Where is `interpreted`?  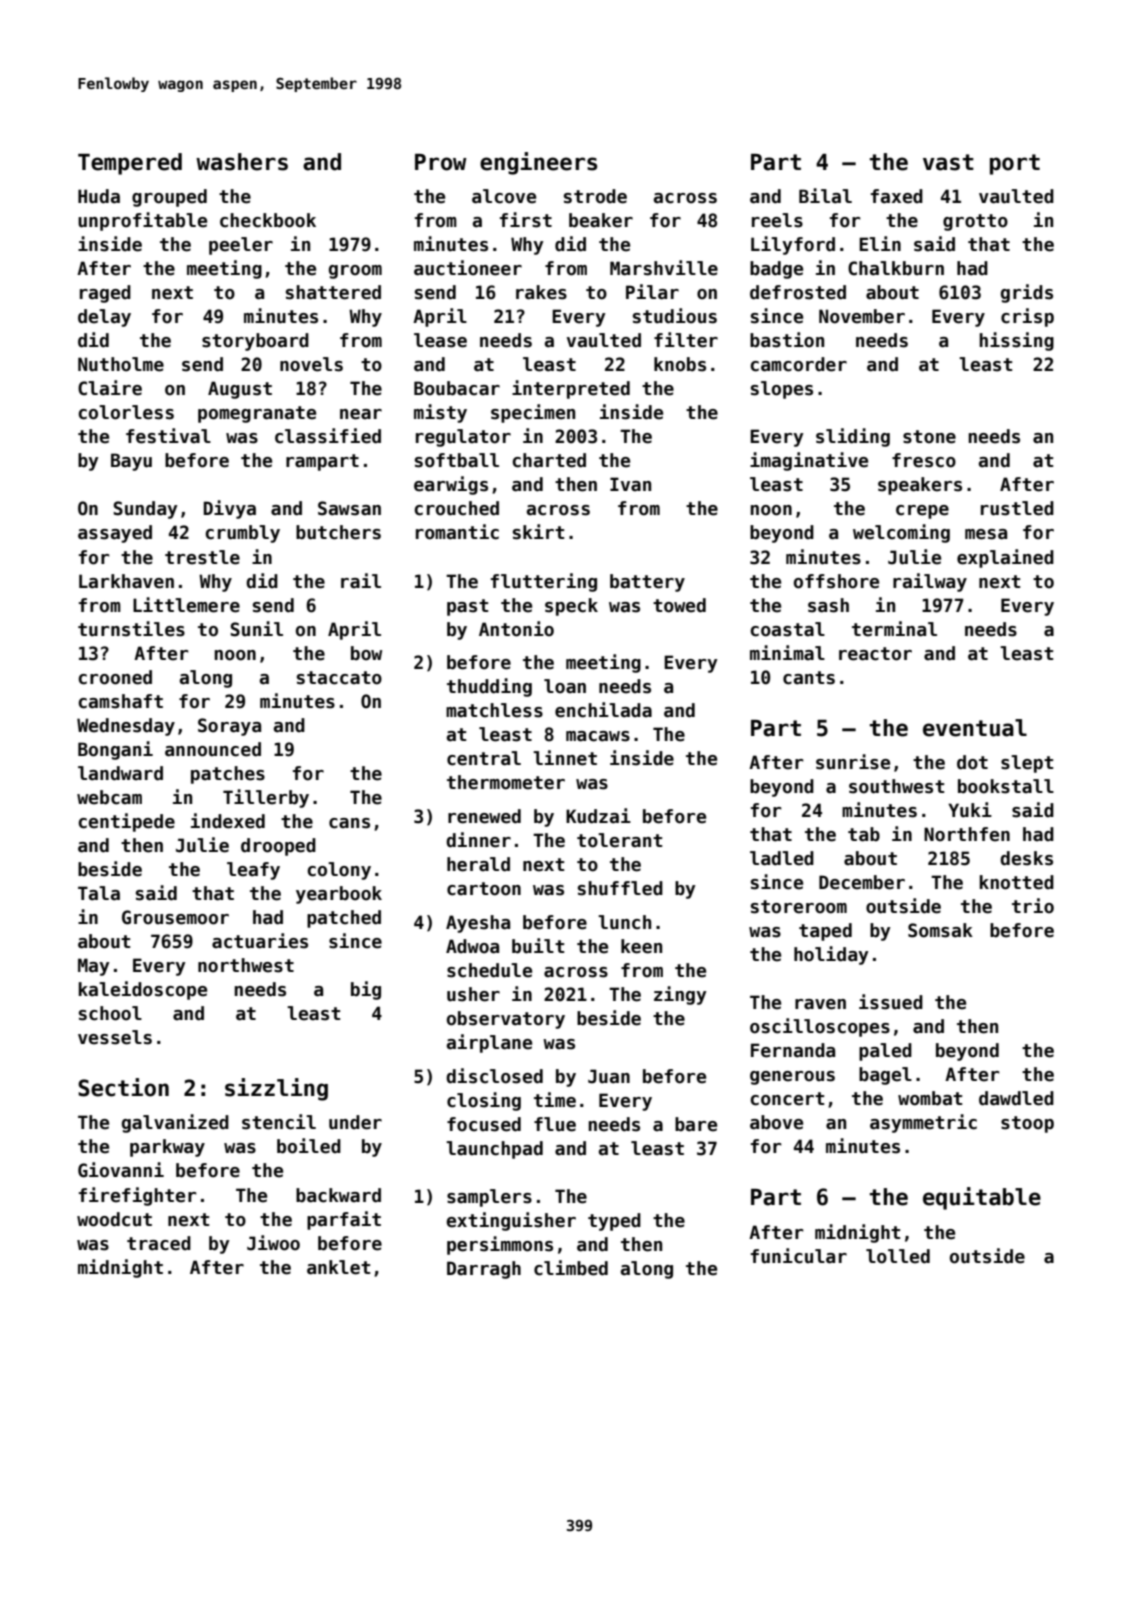
interpreted is located at coordinates (571, 389).
